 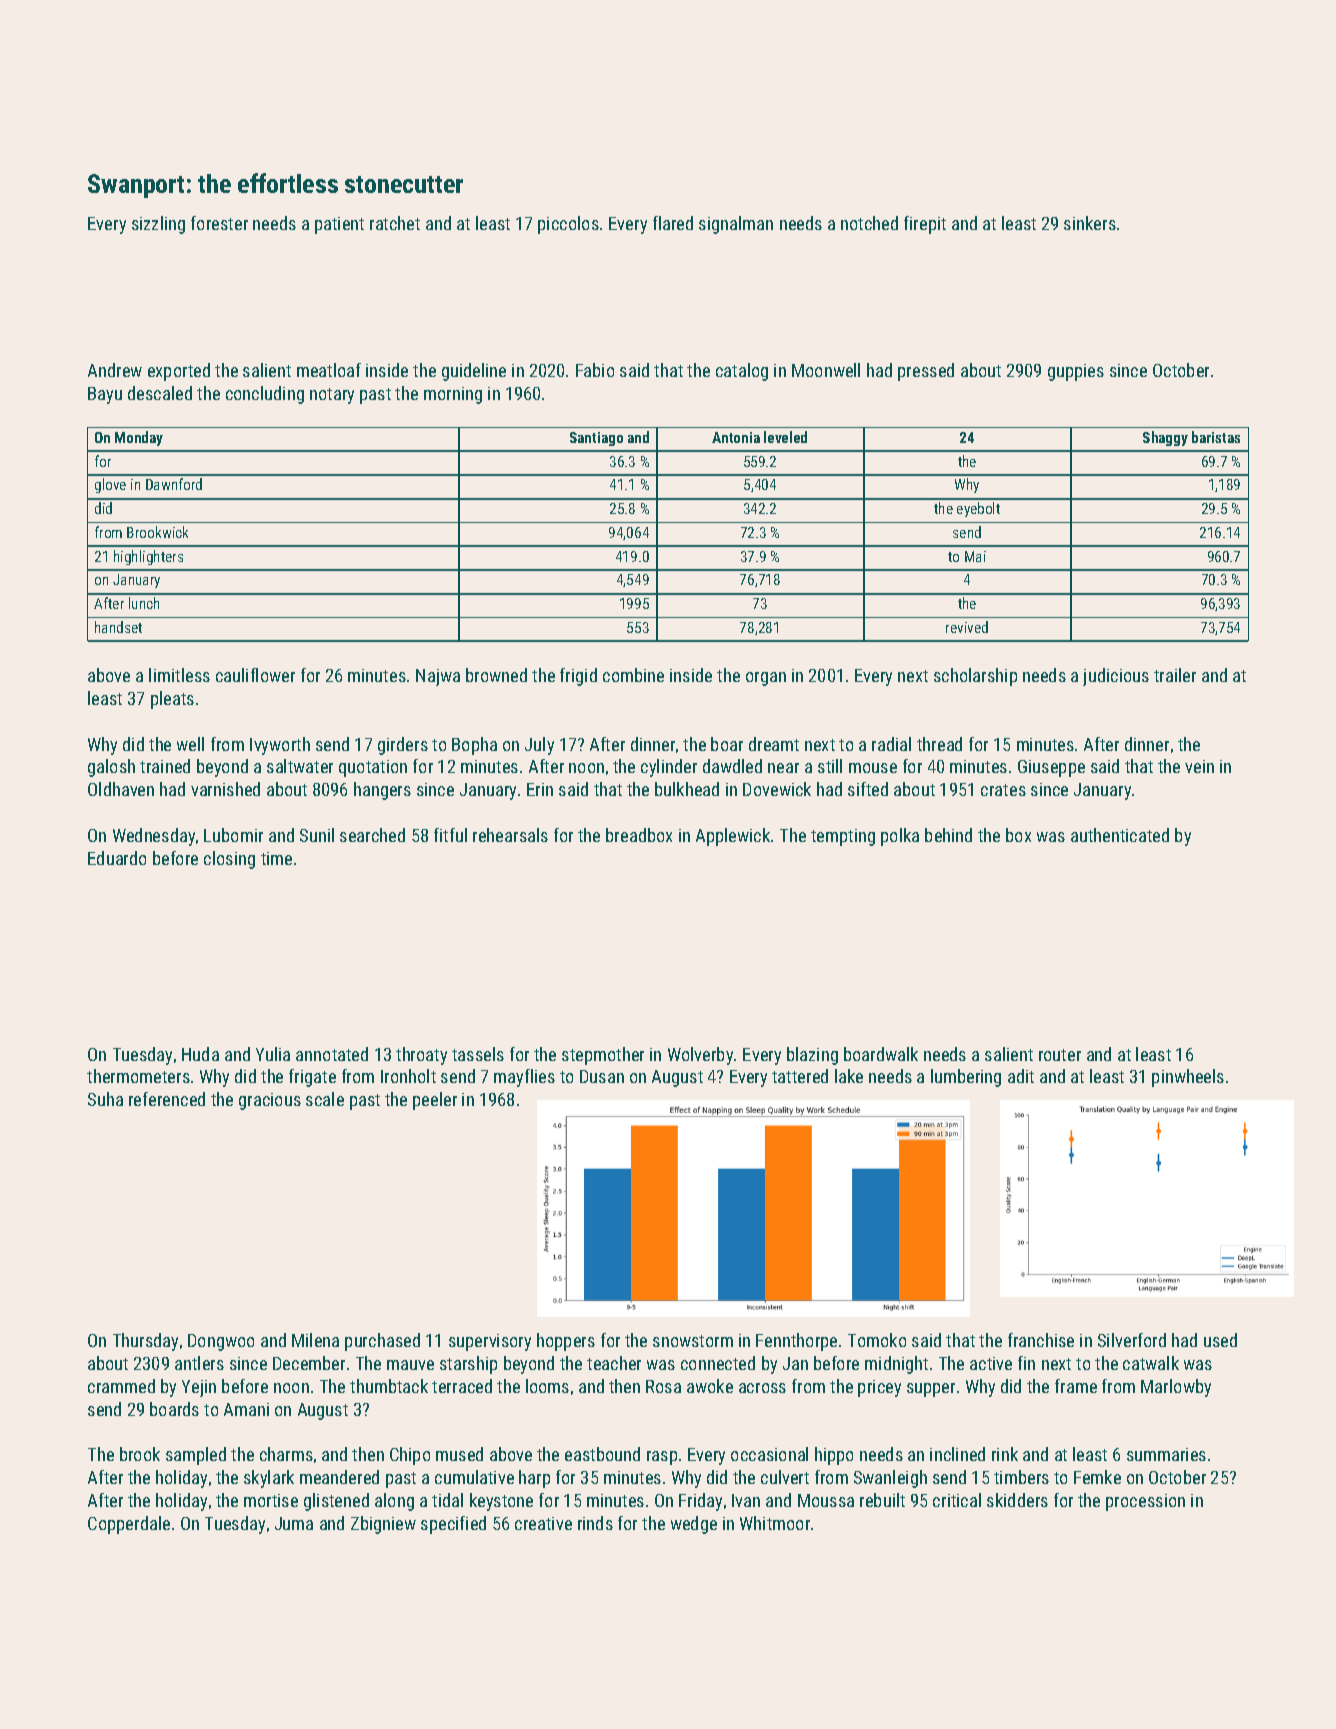 I want to click on piccolos, so click(x=568, y=225).
